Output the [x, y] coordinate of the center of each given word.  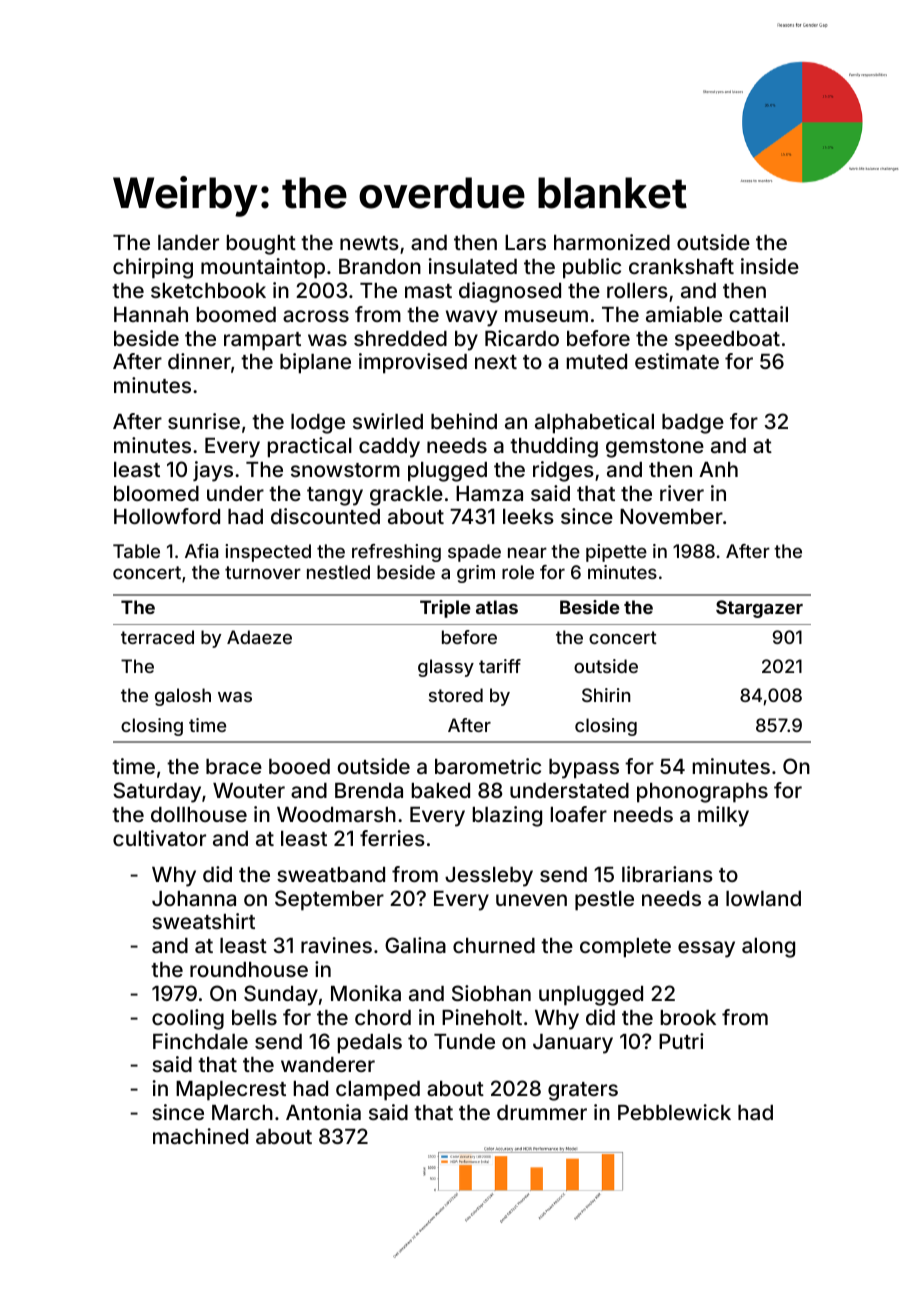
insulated [473, 266]
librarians [667, 874]
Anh [718, 469]
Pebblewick [674, 1112]
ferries [392, 838]
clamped [378, 1091]
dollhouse [199, 814]
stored [456, 695]
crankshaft [681, 266]
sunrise [204, 421]
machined [200, 1136]
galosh [183, 697]
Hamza [489, 493]
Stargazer [759, 609]
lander [188, 242]
